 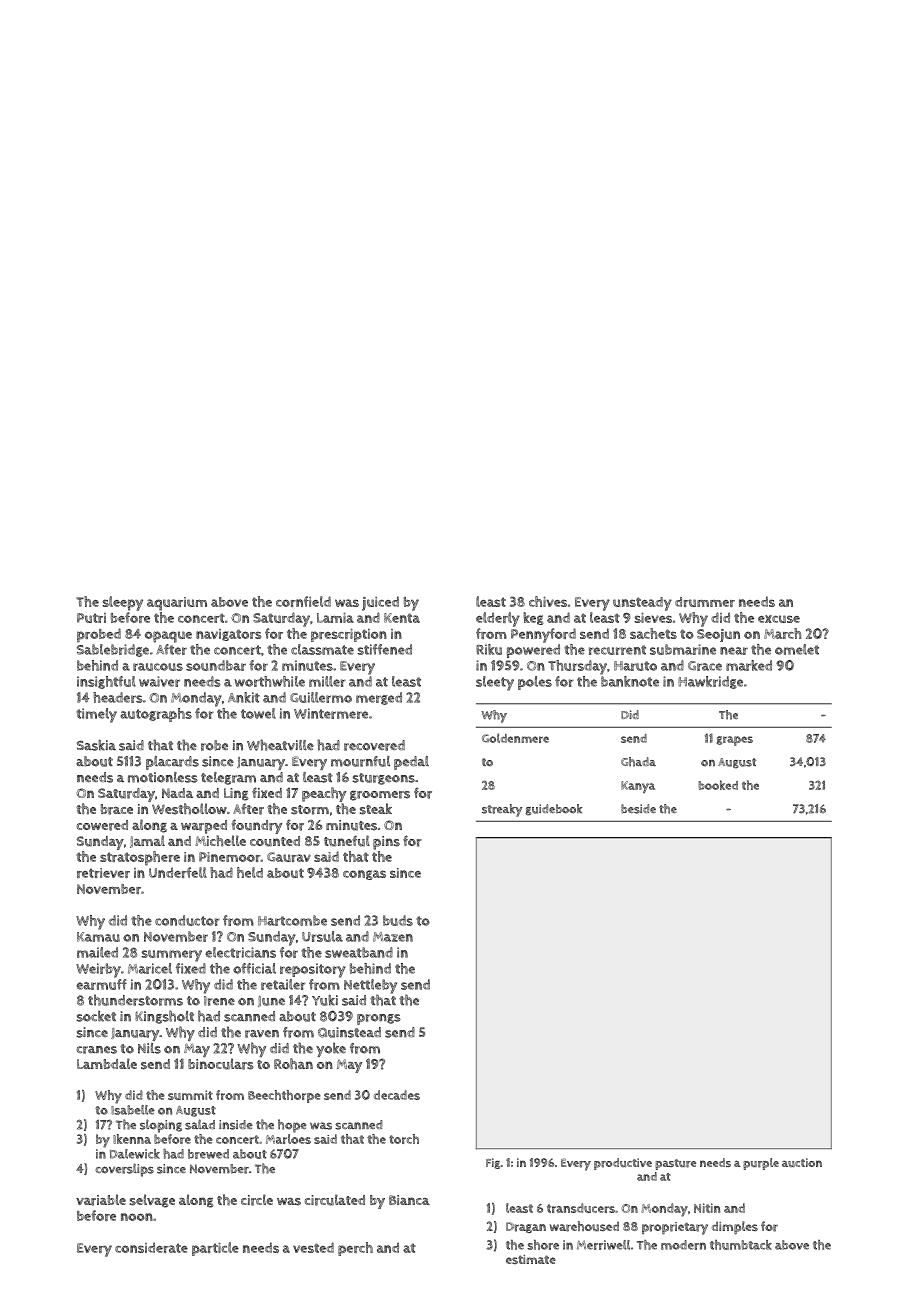 What do you see at coordinates (379, 1019) in the screenshot?
I see `prongs` at bounding box center [379, 1019].
